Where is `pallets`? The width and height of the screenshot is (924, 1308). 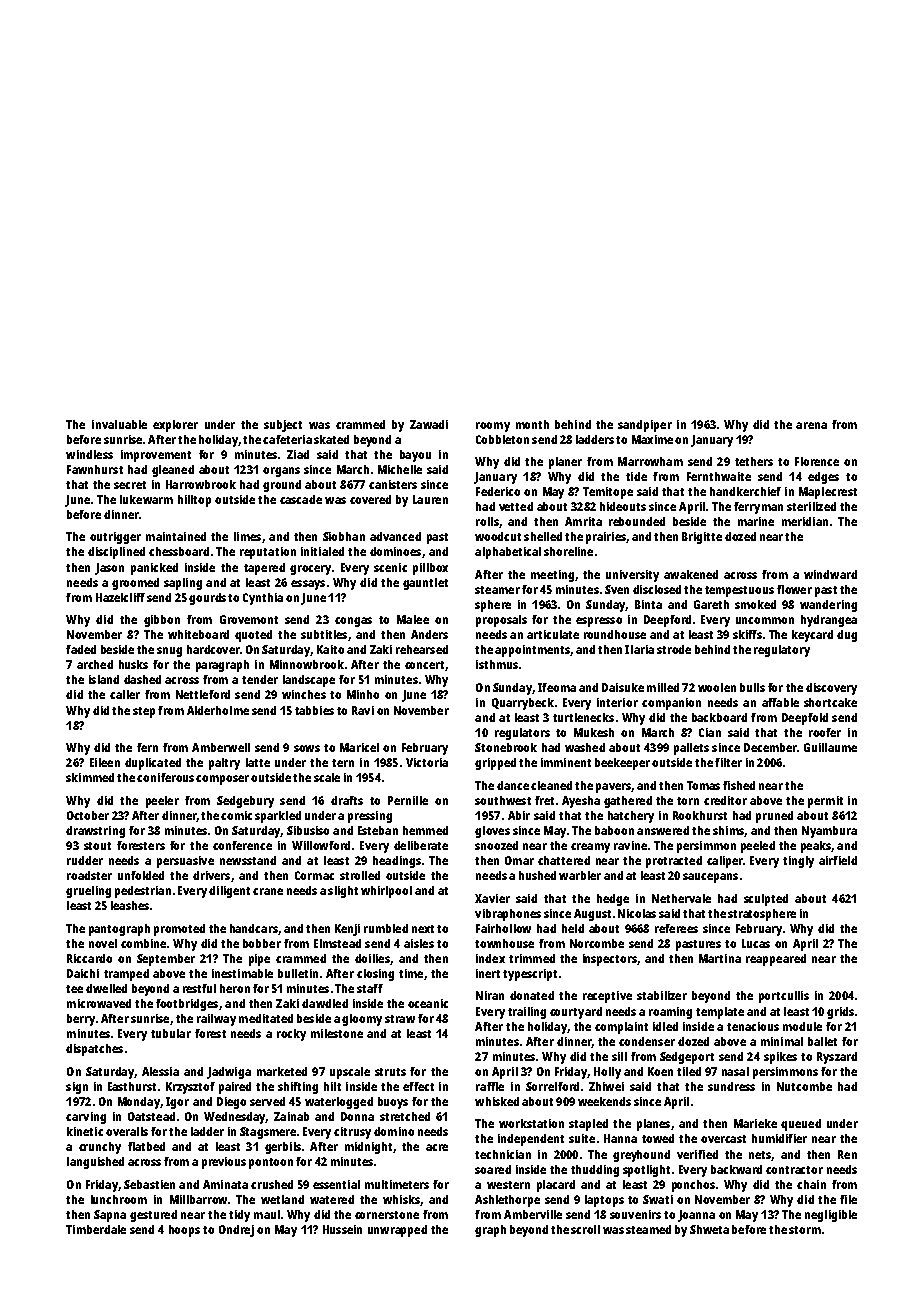
pallets is located at coordinates (691, 749).
